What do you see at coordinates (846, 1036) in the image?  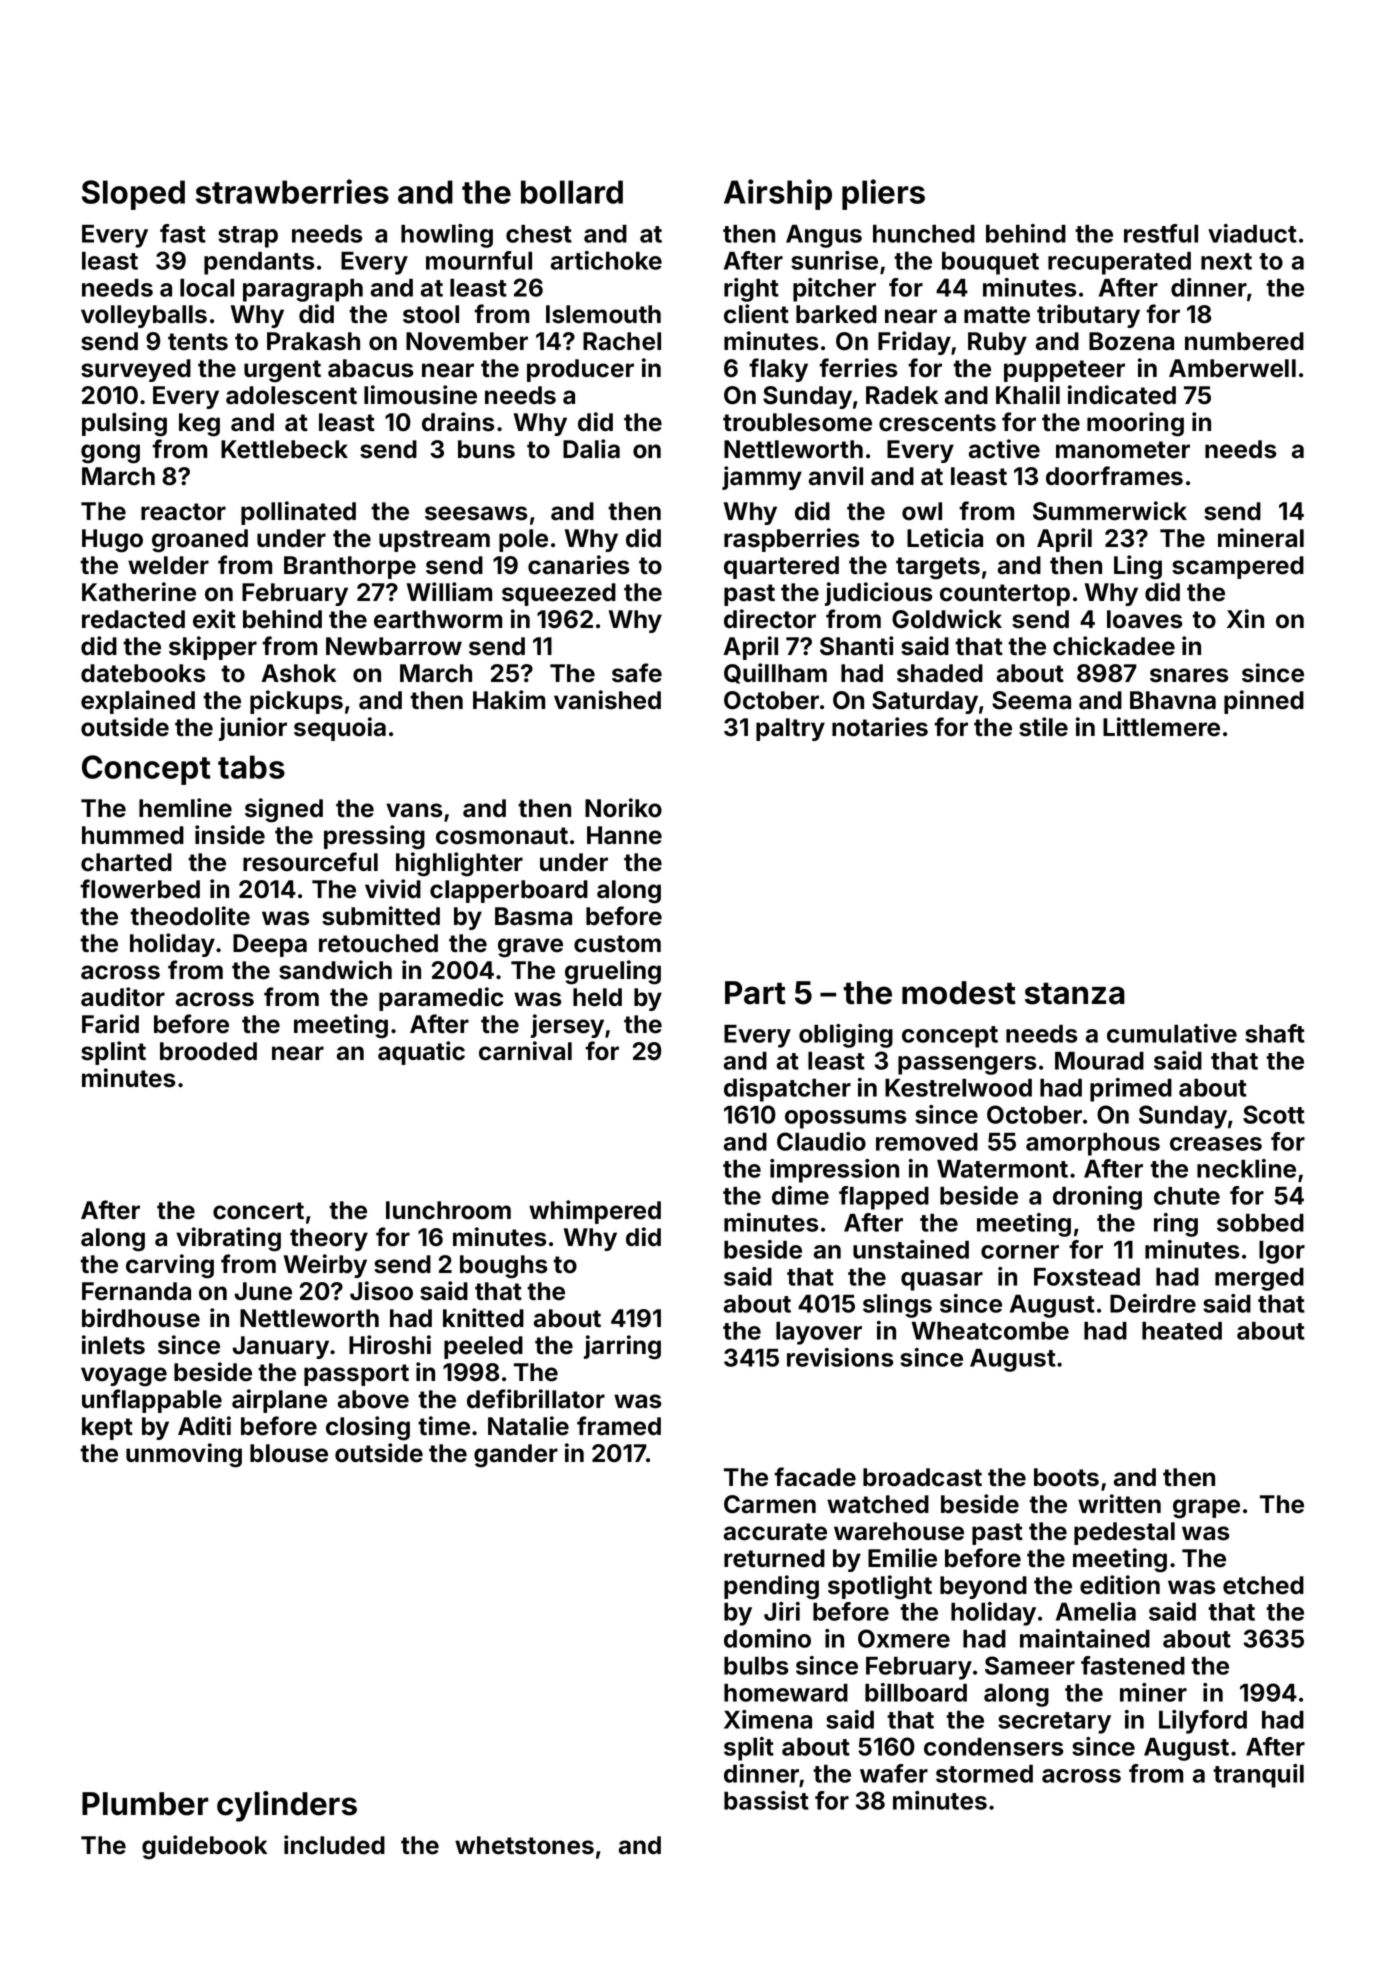 I see `obliging` at bounding box center [846, 1036].
